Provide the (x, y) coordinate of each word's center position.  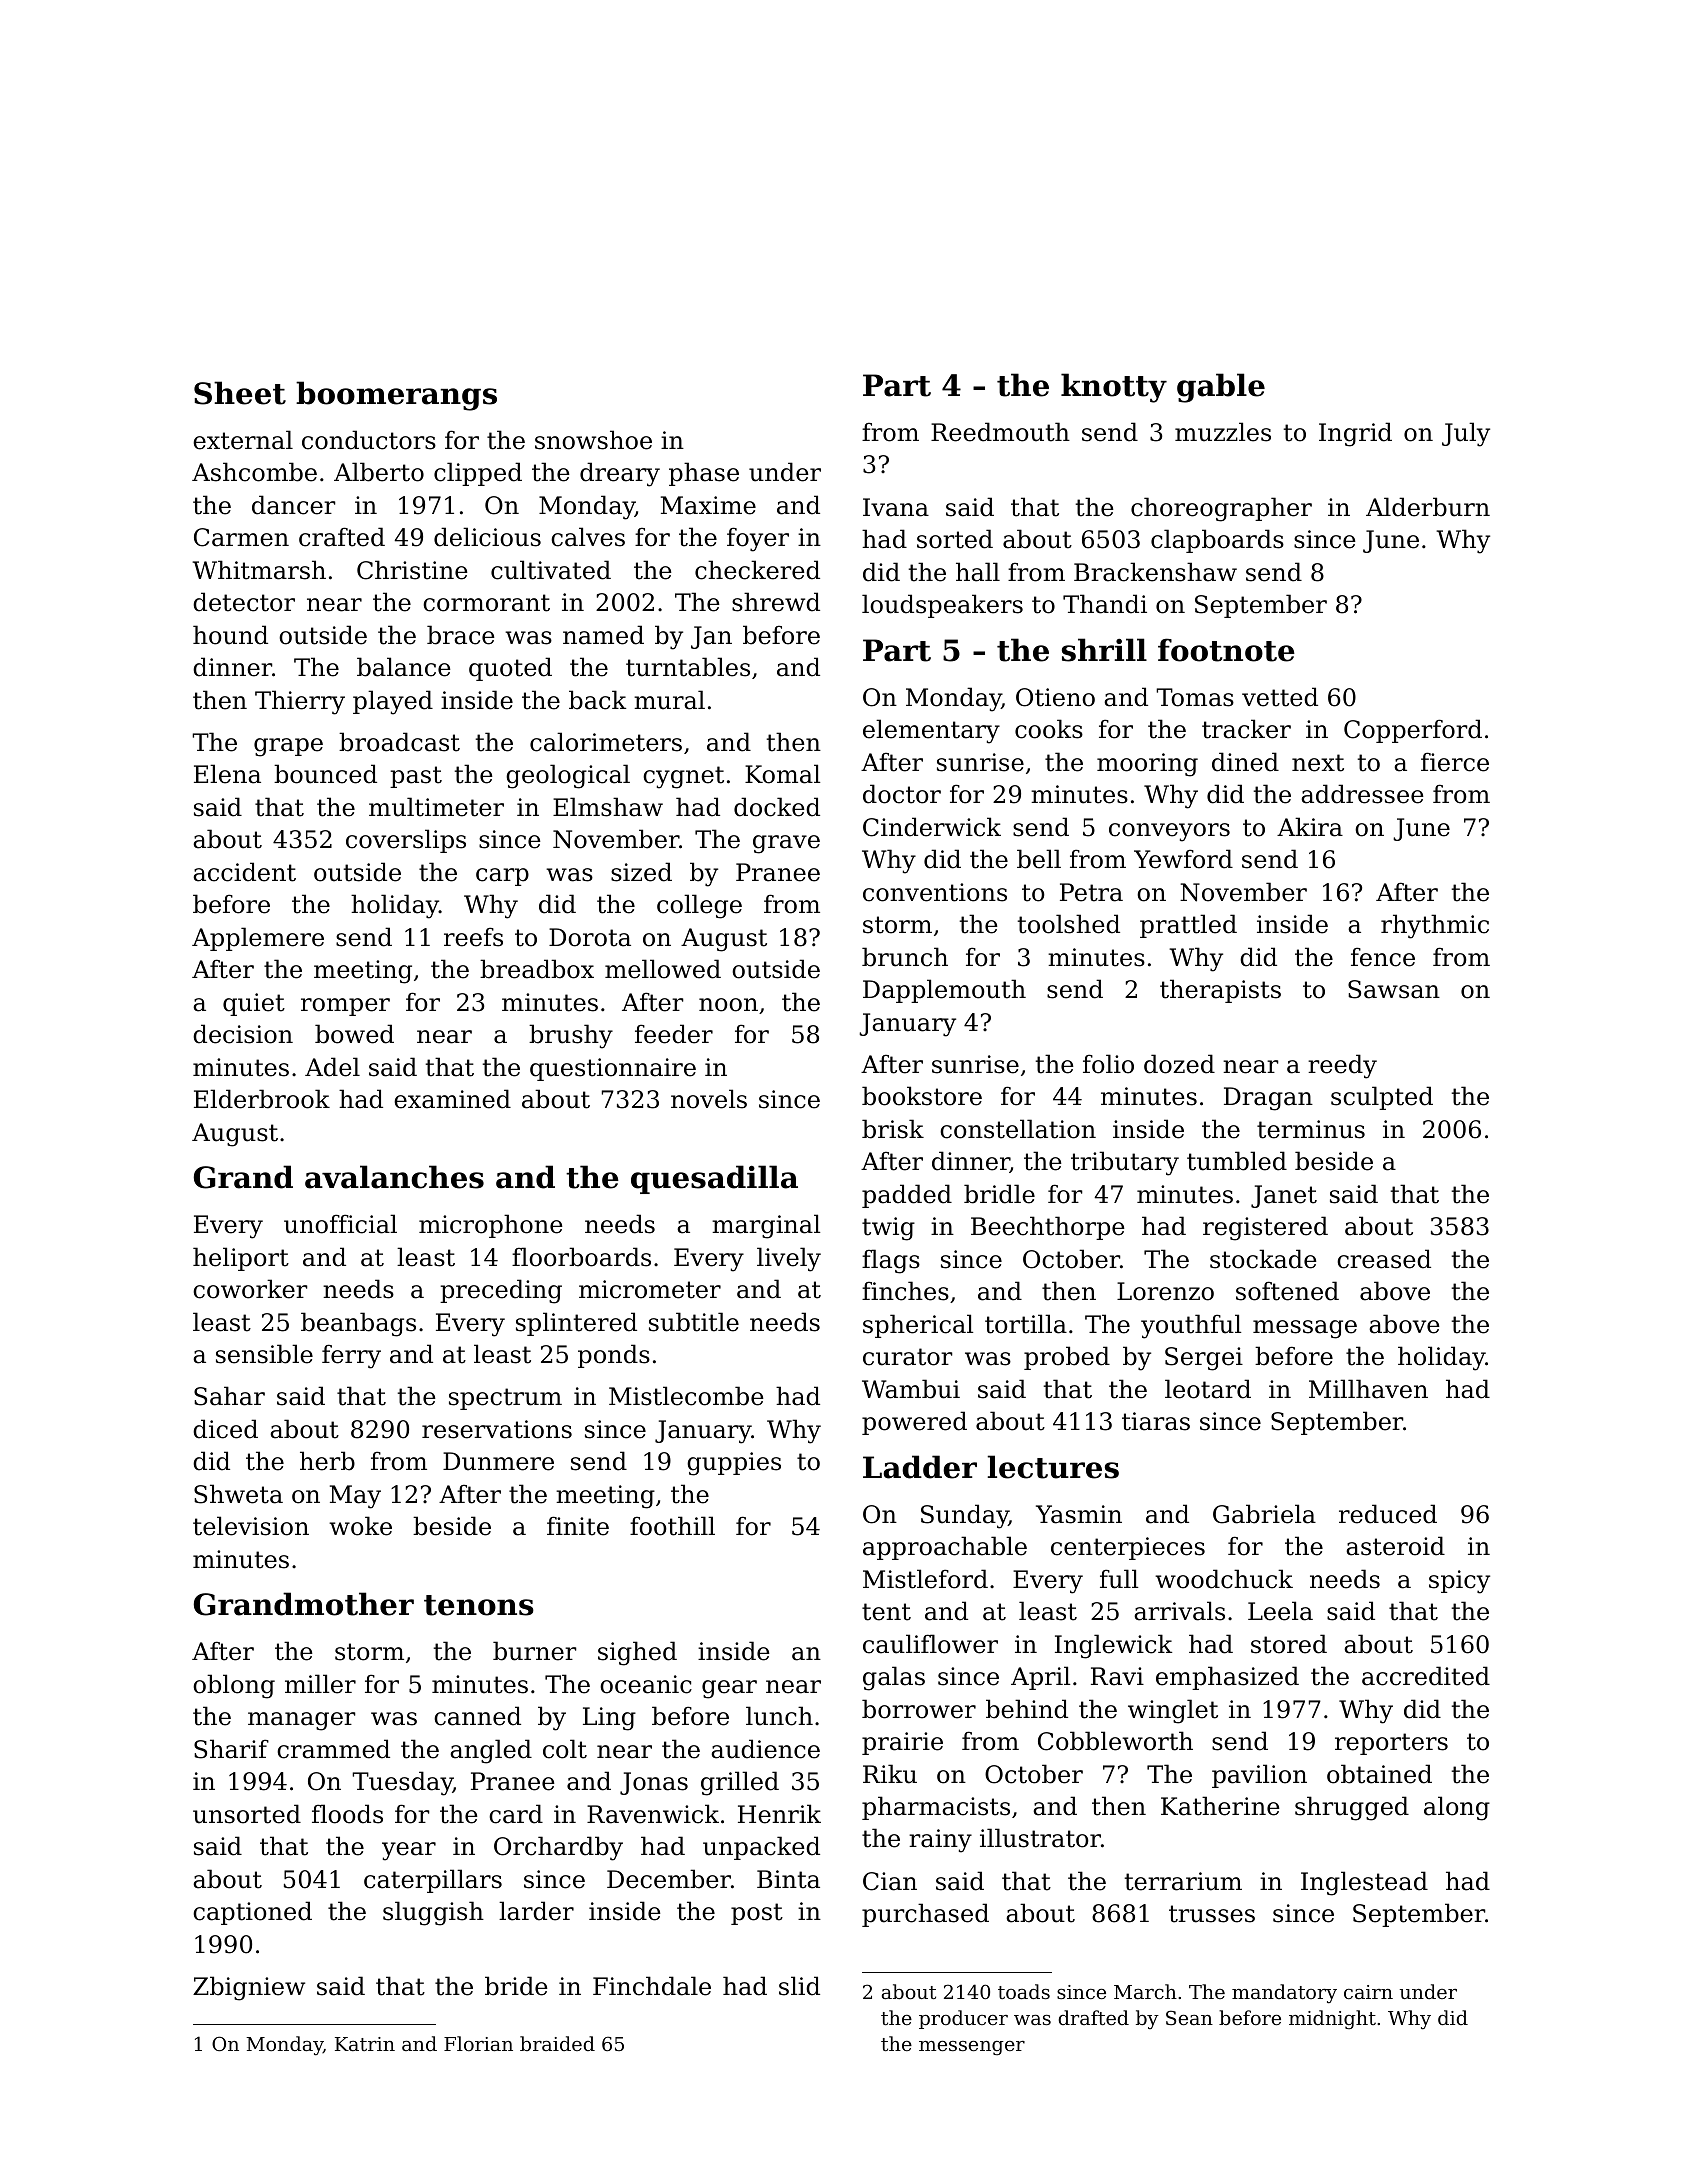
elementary (931, 731)
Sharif (231, 1749)
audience (765, 1749)
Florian (478, 2043)
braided (557, 2043)
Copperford (1413, 731)
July (1466, 434)
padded (907, 1196)
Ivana (896, 507)
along (1457, 1808)
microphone (491, 1226)
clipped (478, 474)
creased (1384, 1259)
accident (244, 872)
